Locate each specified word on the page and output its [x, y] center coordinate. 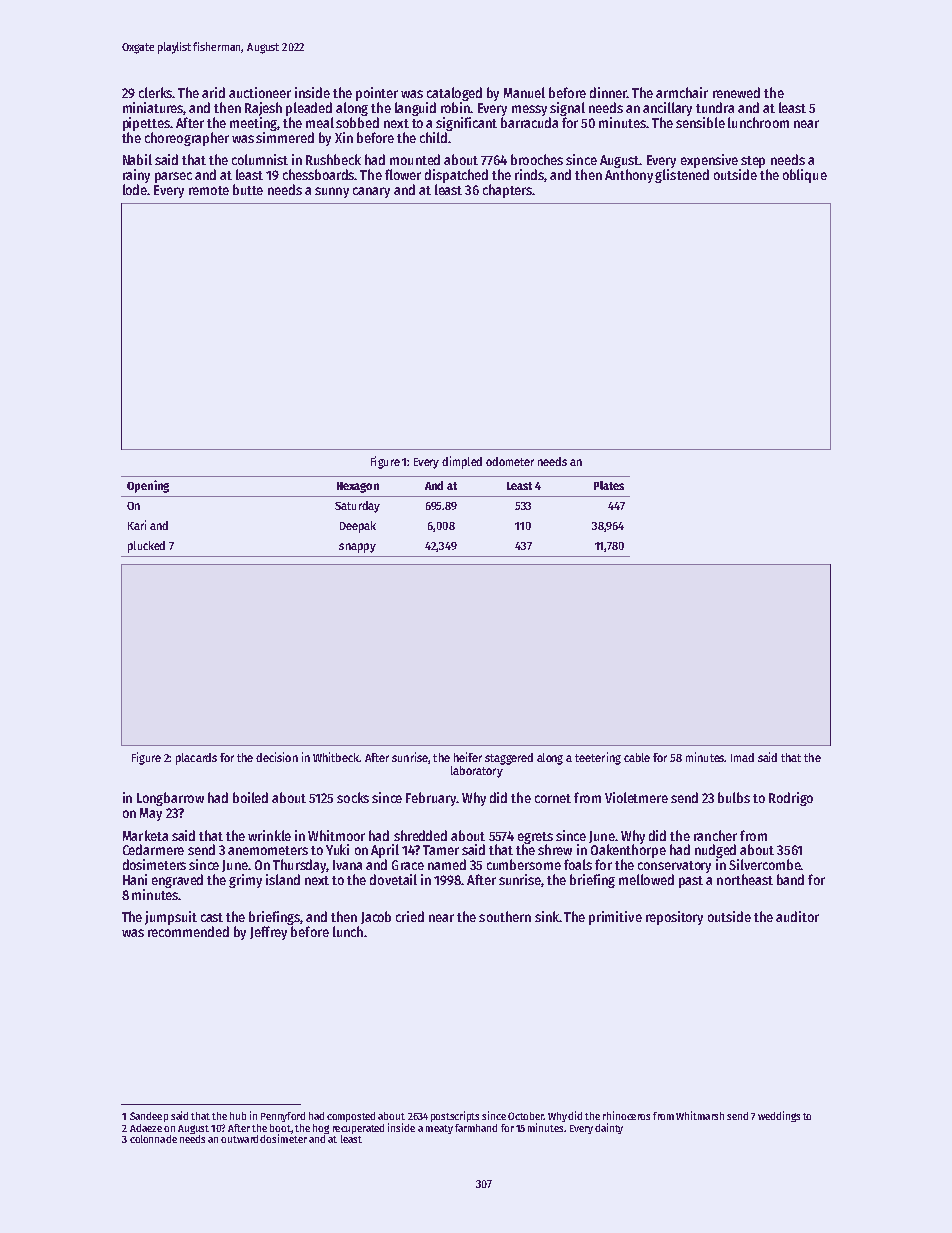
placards [196, 759]
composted [351, 1117]
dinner [608, 92]
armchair [682, 92]
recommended [188, 931]
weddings [779, 1116]
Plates [609, 485]
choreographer [187, 139]
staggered [509, 759]
